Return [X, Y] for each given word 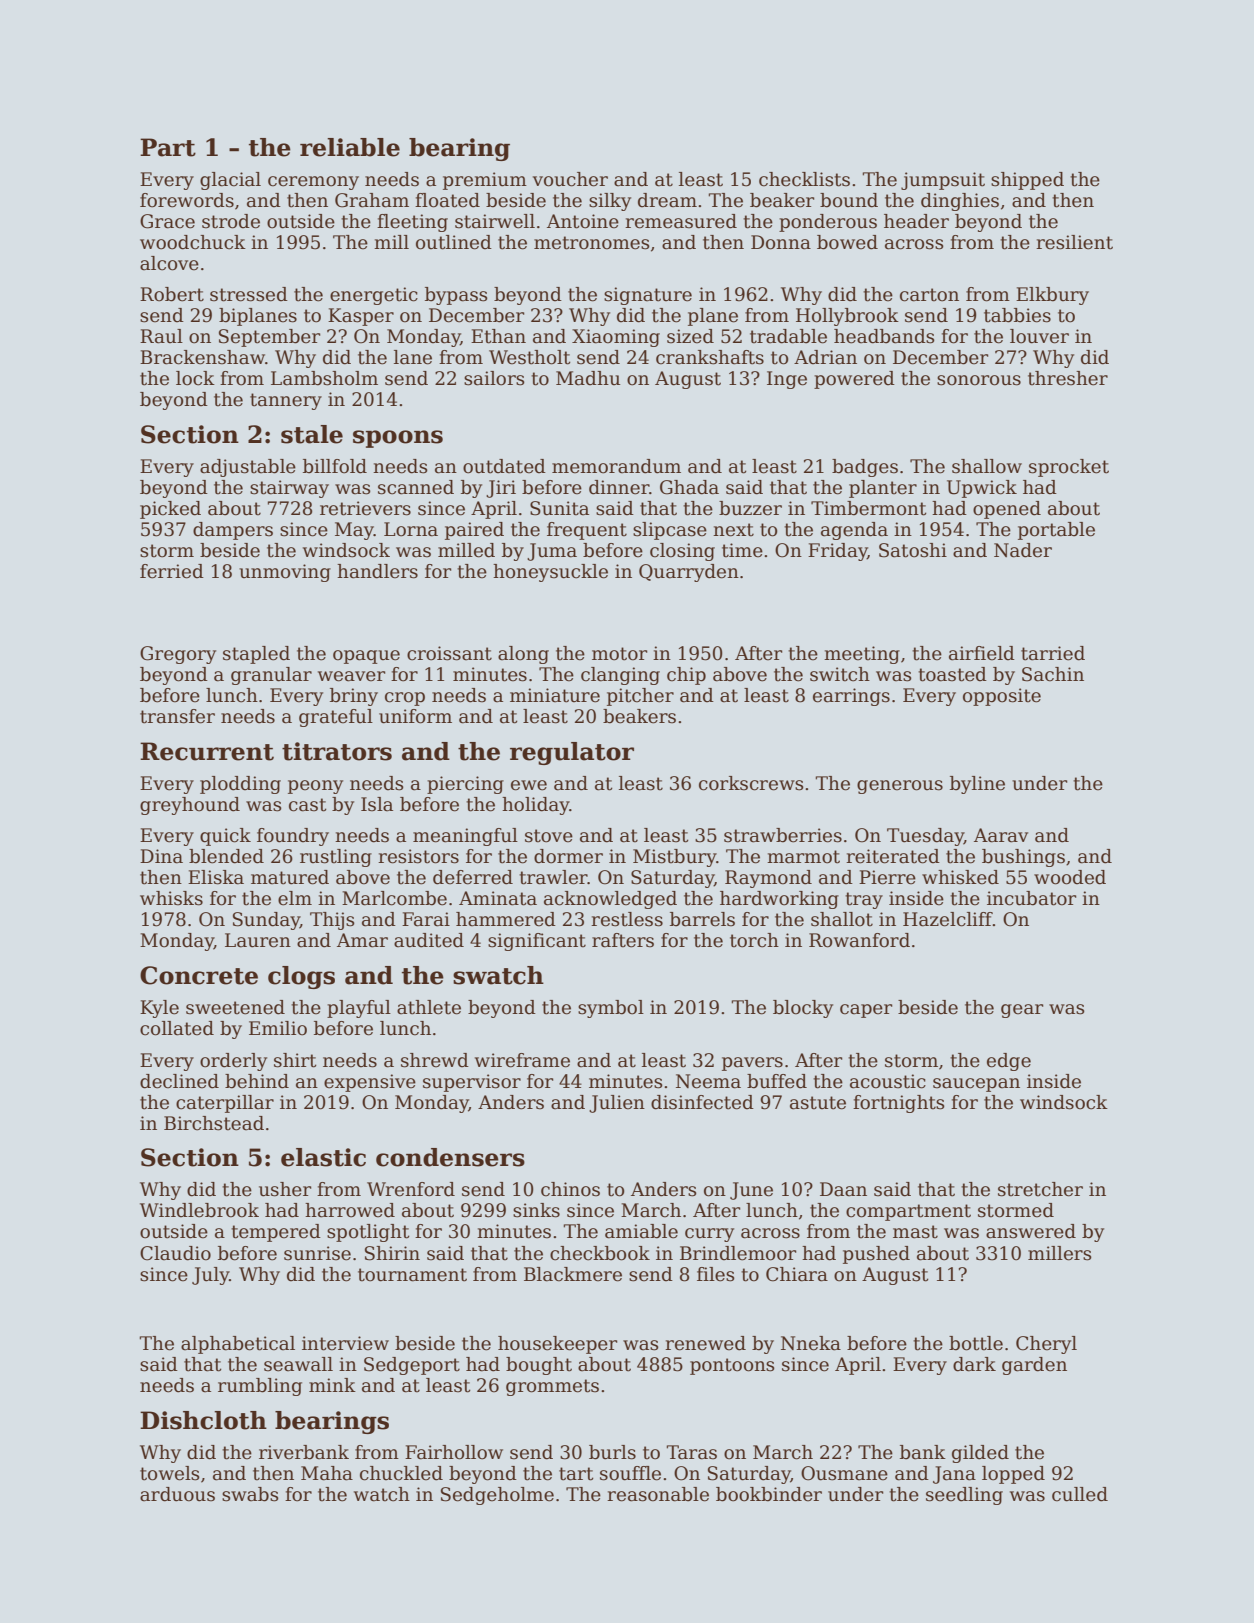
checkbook [600, 1253]
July [210, 1276]
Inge [787, 380]
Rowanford [859, 940]
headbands [884, 336]
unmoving [285, 573]
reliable [350, 147]
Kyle [159, 1009]
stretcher [1040, 1189]
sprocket [1069, 468]
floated [447, 200]
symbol [611, 1009]
